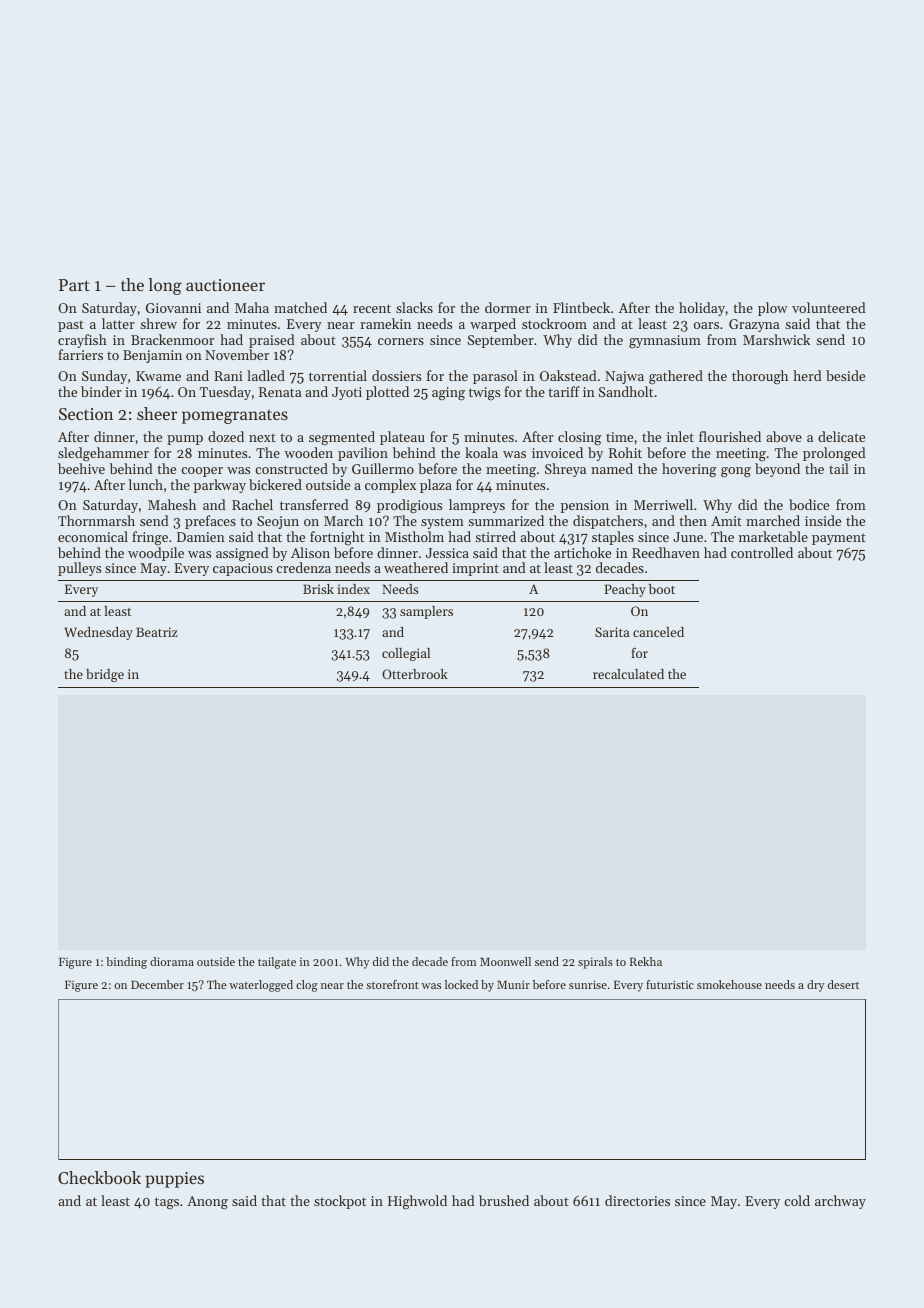  Describe the element at coordinates (773, 536) in the image. I see `marketable` at that location.
